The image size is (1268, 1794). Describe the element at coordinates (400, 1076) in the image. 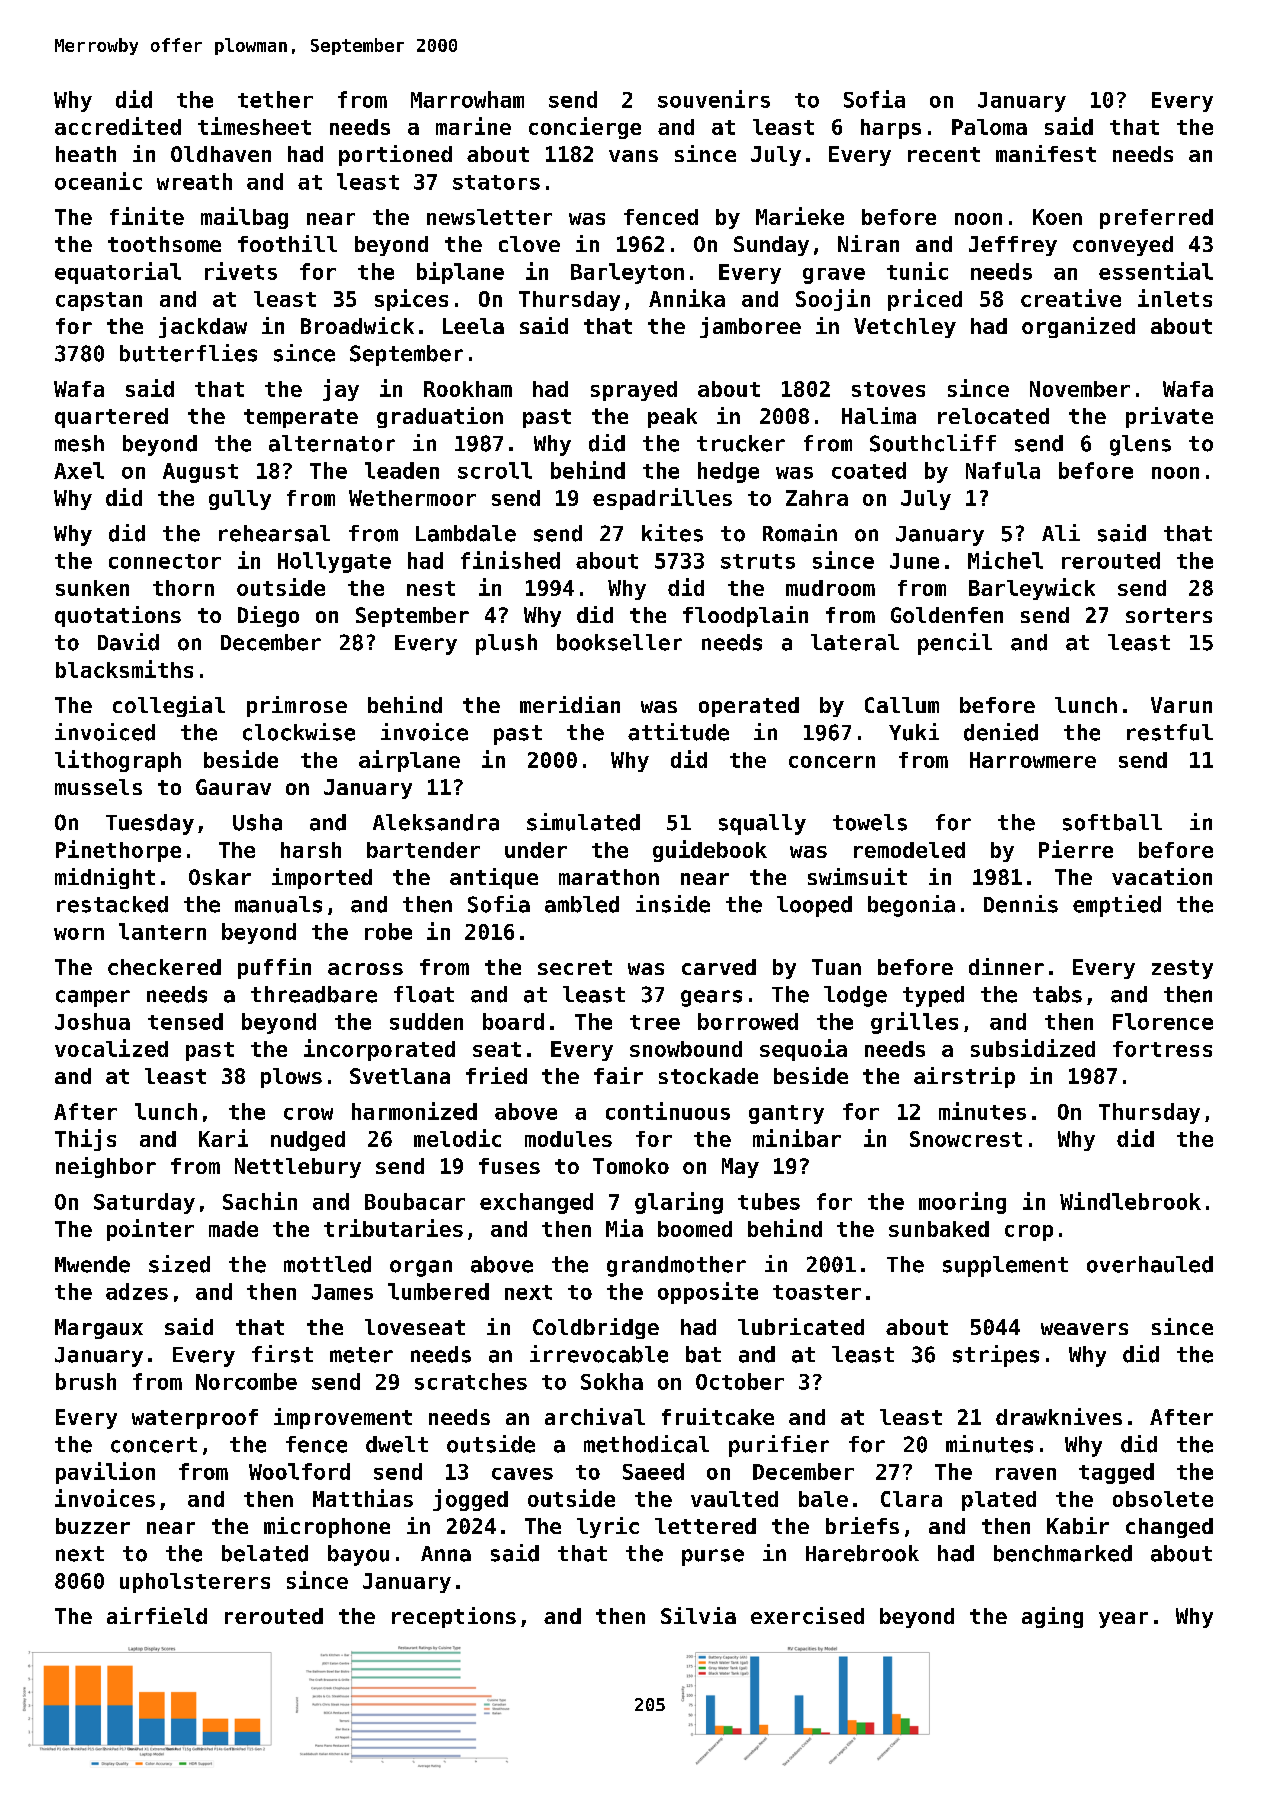

I see `Svetlana` at that location.
